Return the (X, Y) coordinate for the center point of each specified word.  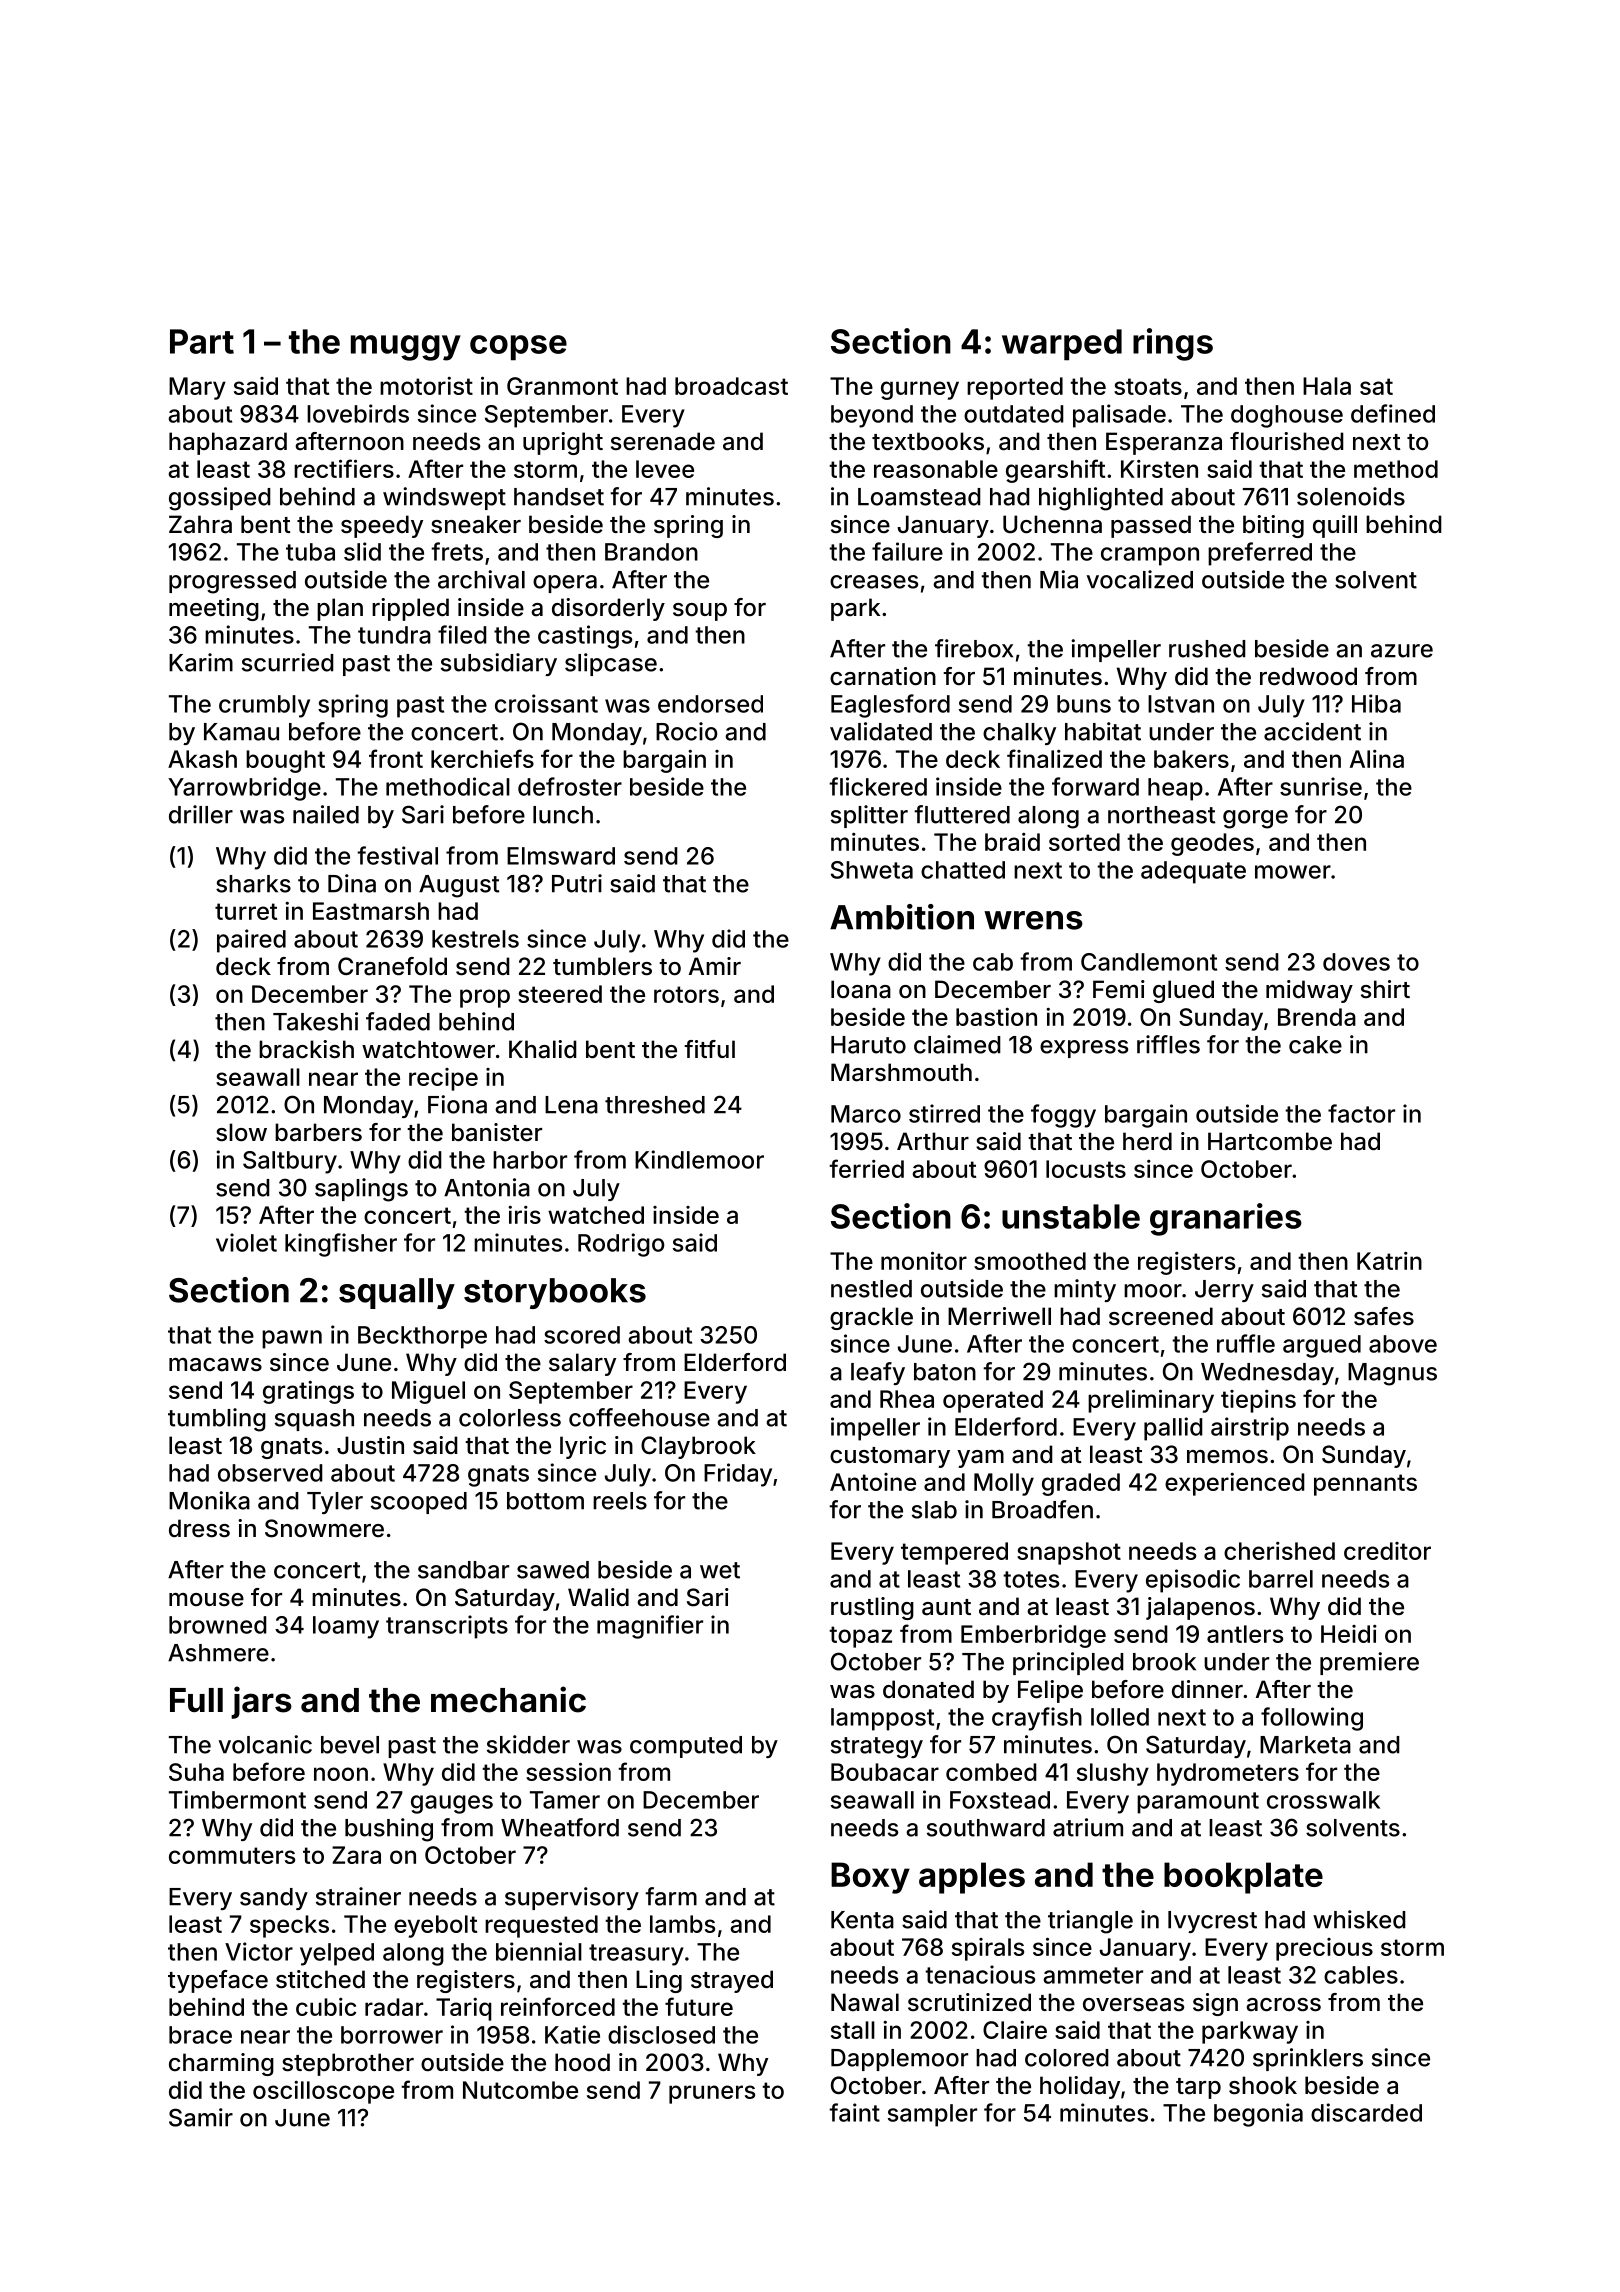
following (1312, 1719)
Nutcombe (520, 2090)
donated (928, 1689)
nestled (871, 1289)
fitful (709, 1049)
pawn (292, 1339)
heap (1175, 789)
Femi (1119, 989)
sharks (253, 884)
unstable (1071, 1216)
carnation (883, 676)
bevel (350, 1745)
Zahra (200, 524)
